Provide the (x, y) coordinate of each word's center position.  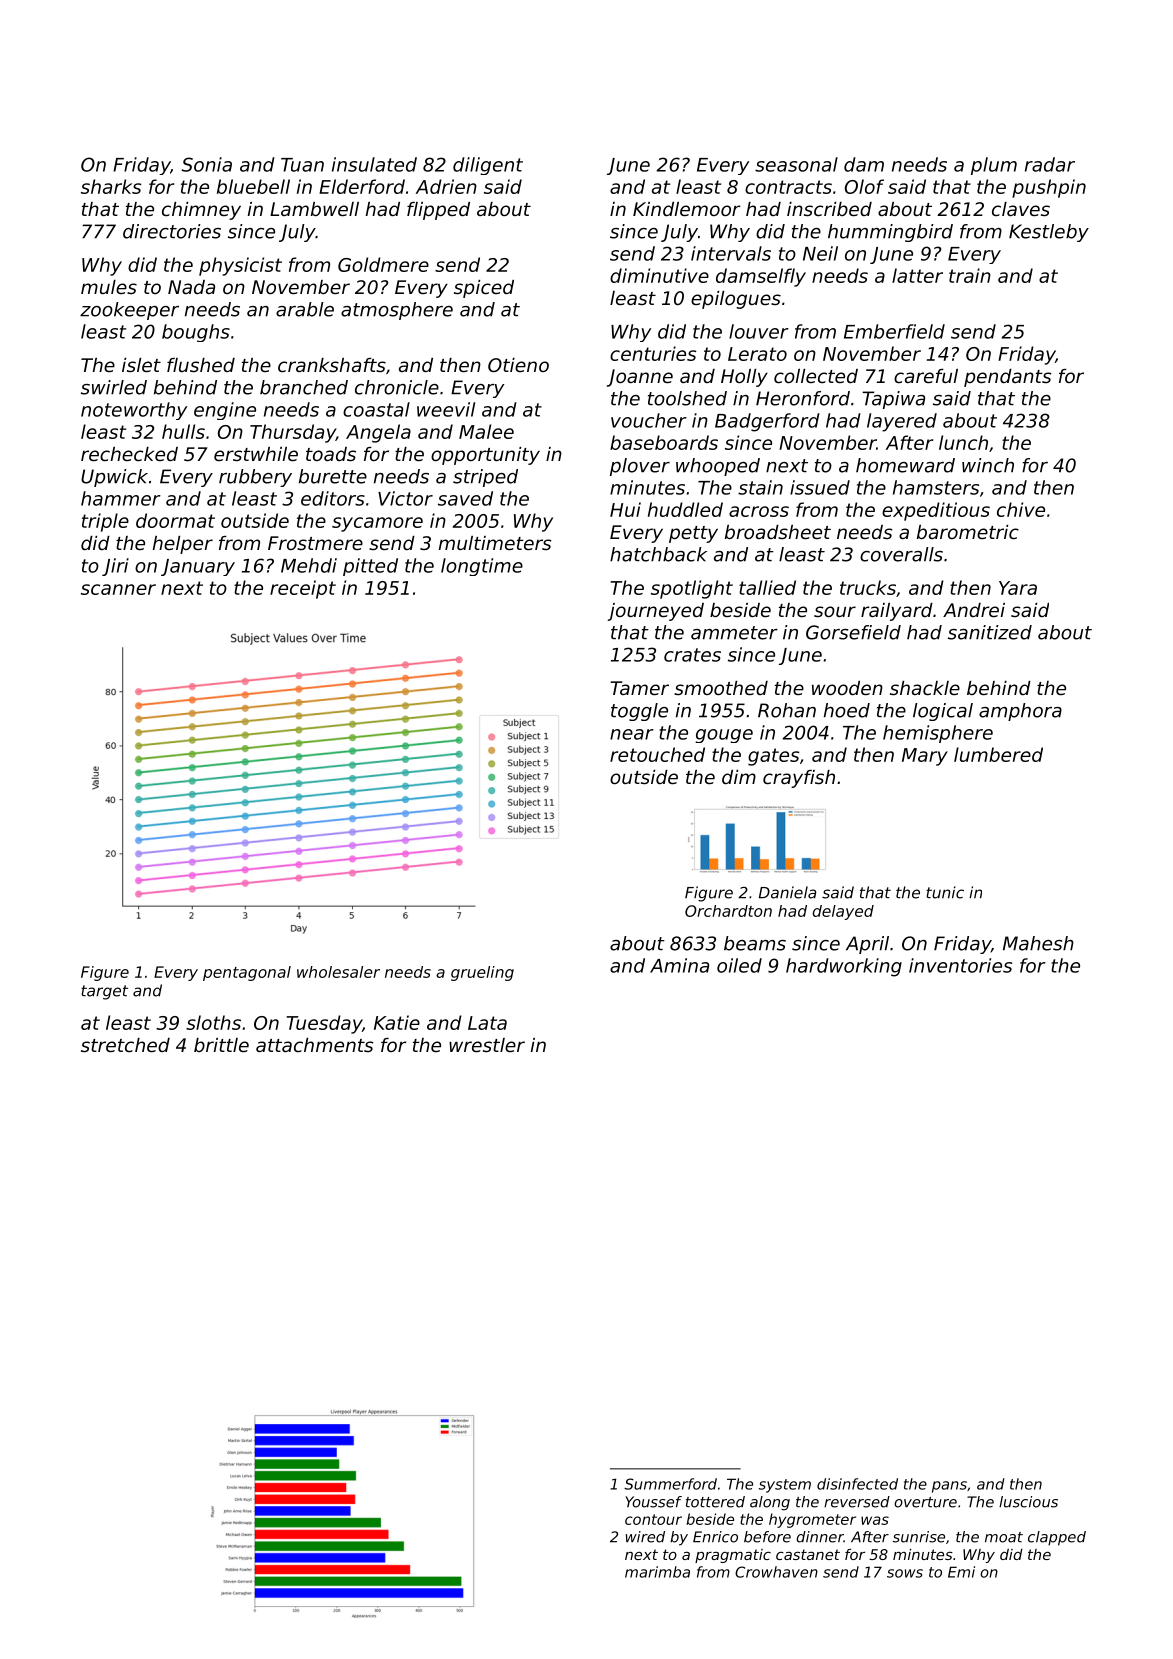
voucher (649, 420)
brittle (221, 1045)
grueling (482, 973)
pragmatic (733, 1556)
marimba (657, 1572)
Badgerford (767, 422)
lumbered (998, 754)
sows (905, 1573)
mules (109, 287)
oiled (739, 965)
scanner (118, 589)
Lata (487, 1023)
